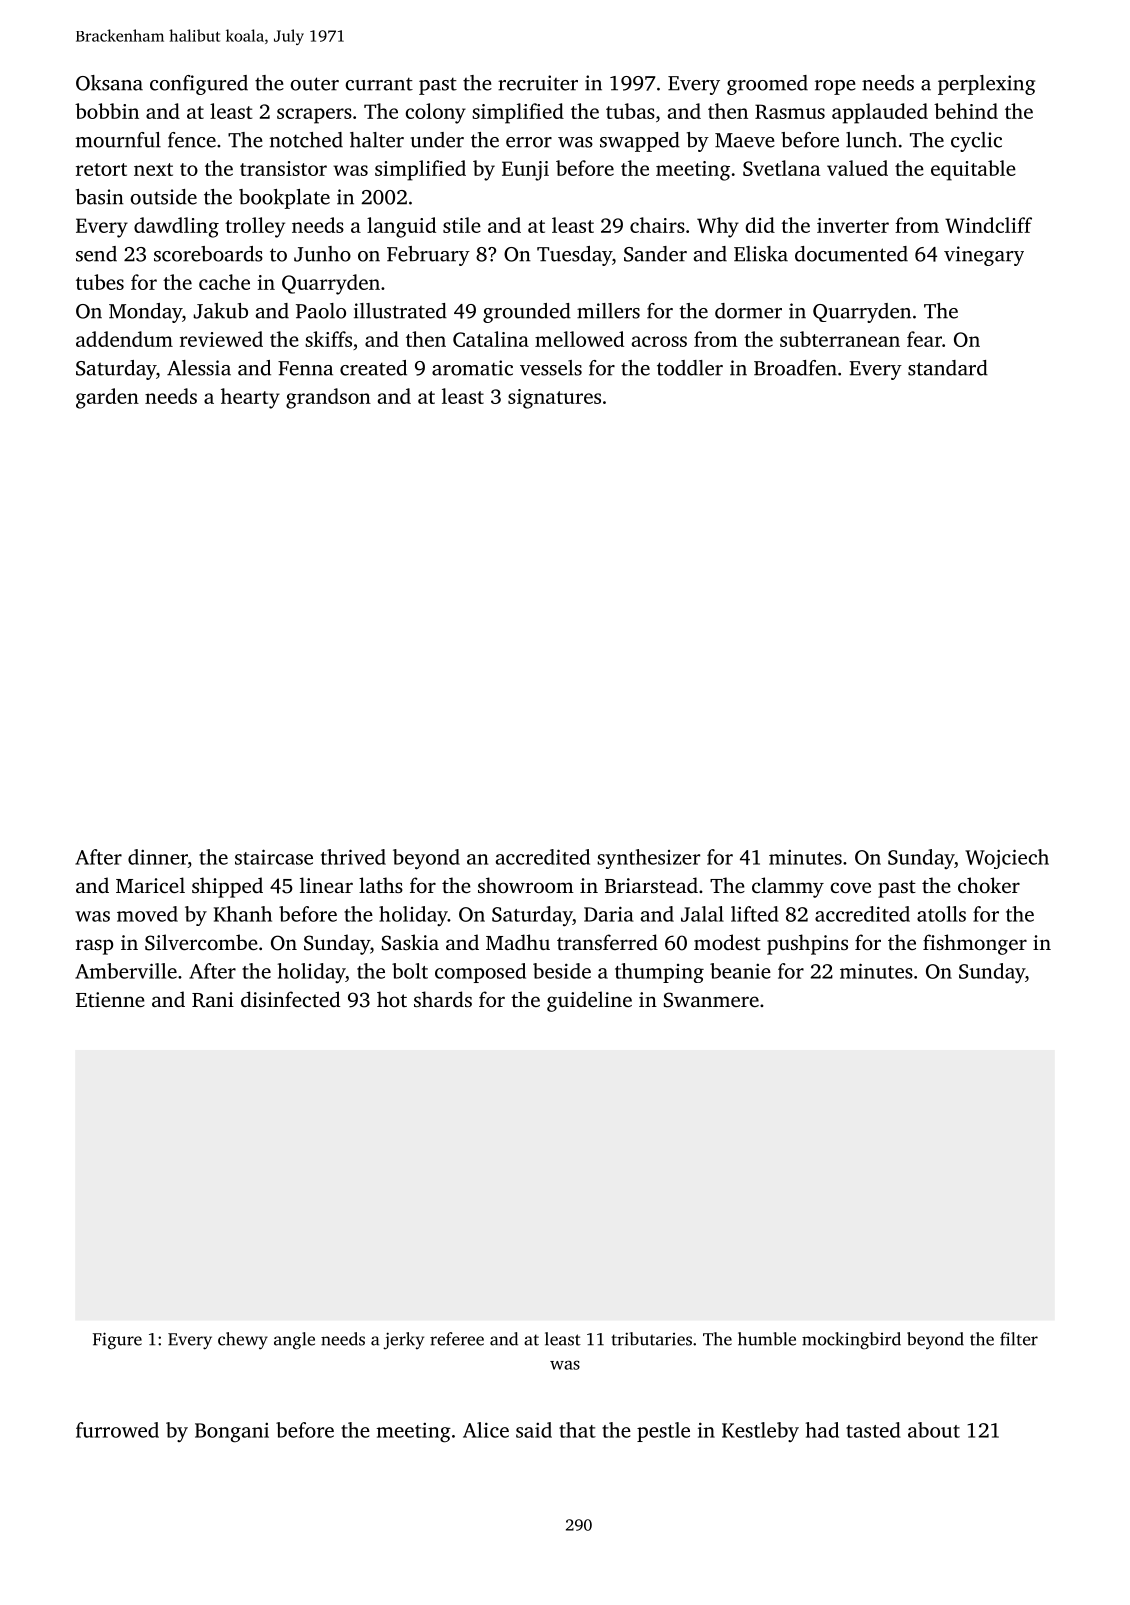 The width and height of the image is (1130, 1605). Describe the element at coordinates (648, 859) in the image. I see `synthesizer` at that location.
